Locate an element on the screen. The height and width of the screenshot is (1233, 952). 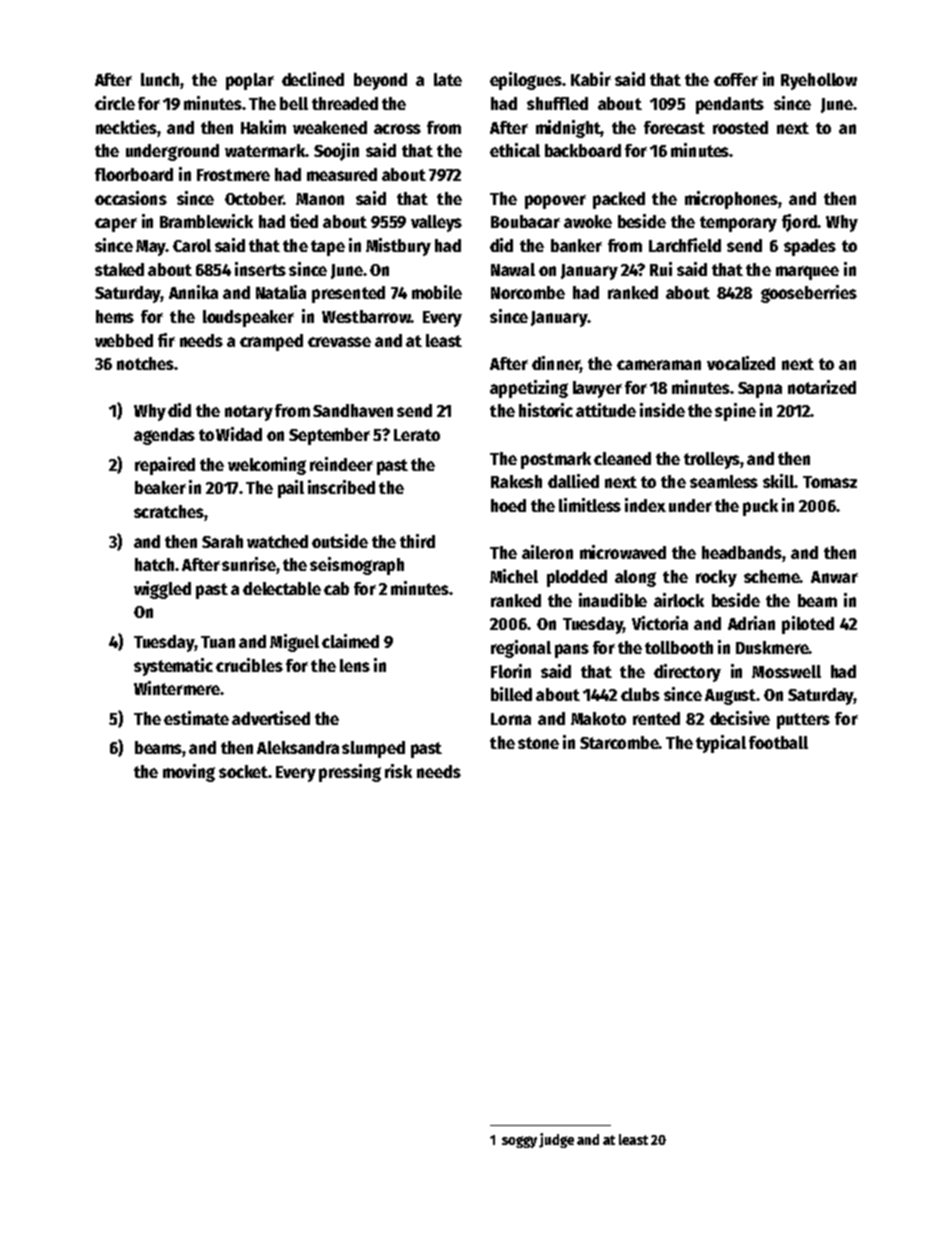
beyond is located at coordinates (380, 81).
